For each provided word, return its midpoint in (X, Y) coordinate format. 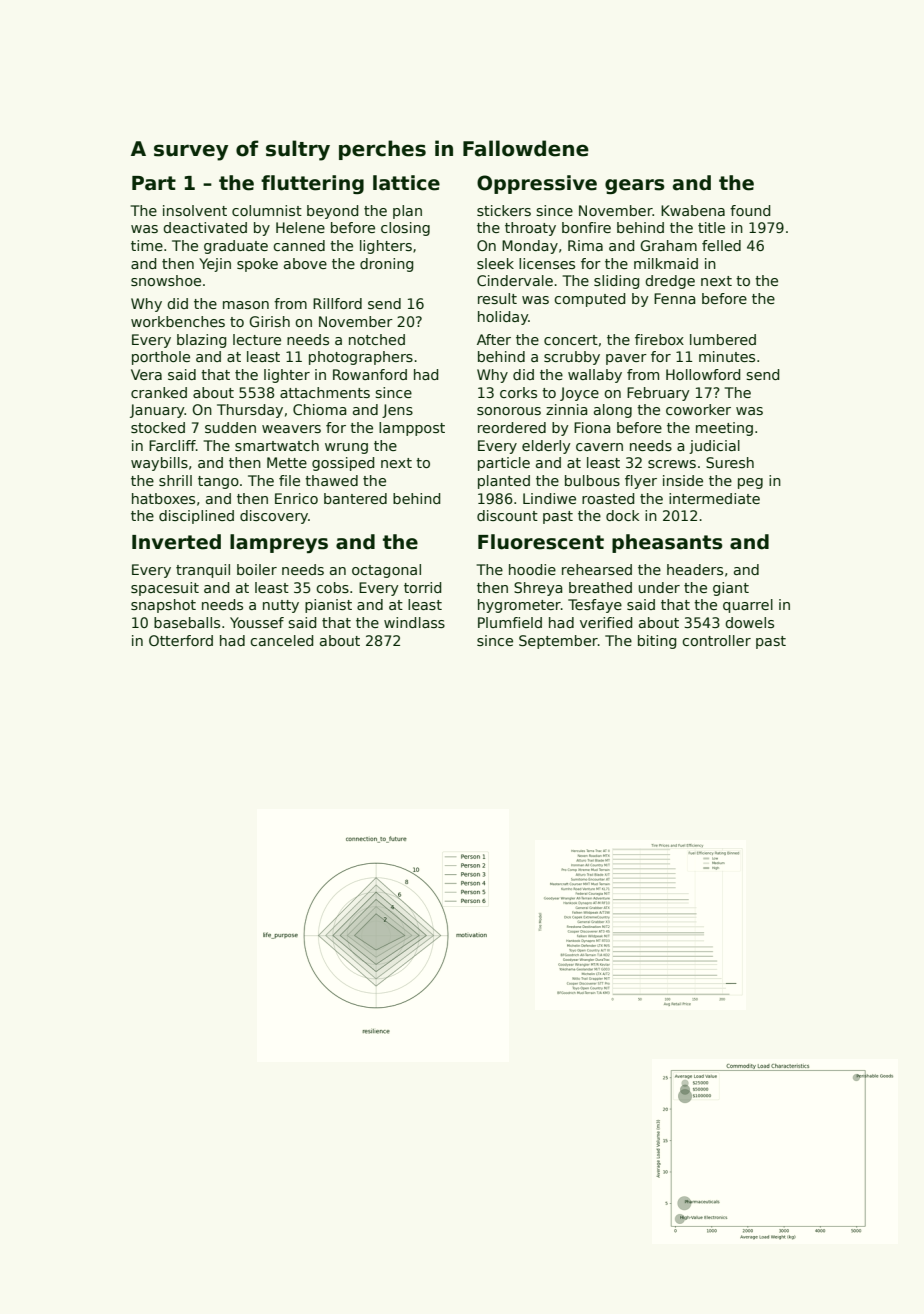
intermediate (714, 498)
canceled (281, 640)
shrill (175, 480)
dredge (670, 282)
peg (750, 483)
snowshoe (166, 280)
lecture (257, 339)
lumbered (723, 339)
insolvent (195, 210)
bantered (355, 498)
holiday (503, 318)
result (497, 298)
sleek (495, 263)
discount (507, 515)
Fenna (674, 298)
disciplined (196, 517)
